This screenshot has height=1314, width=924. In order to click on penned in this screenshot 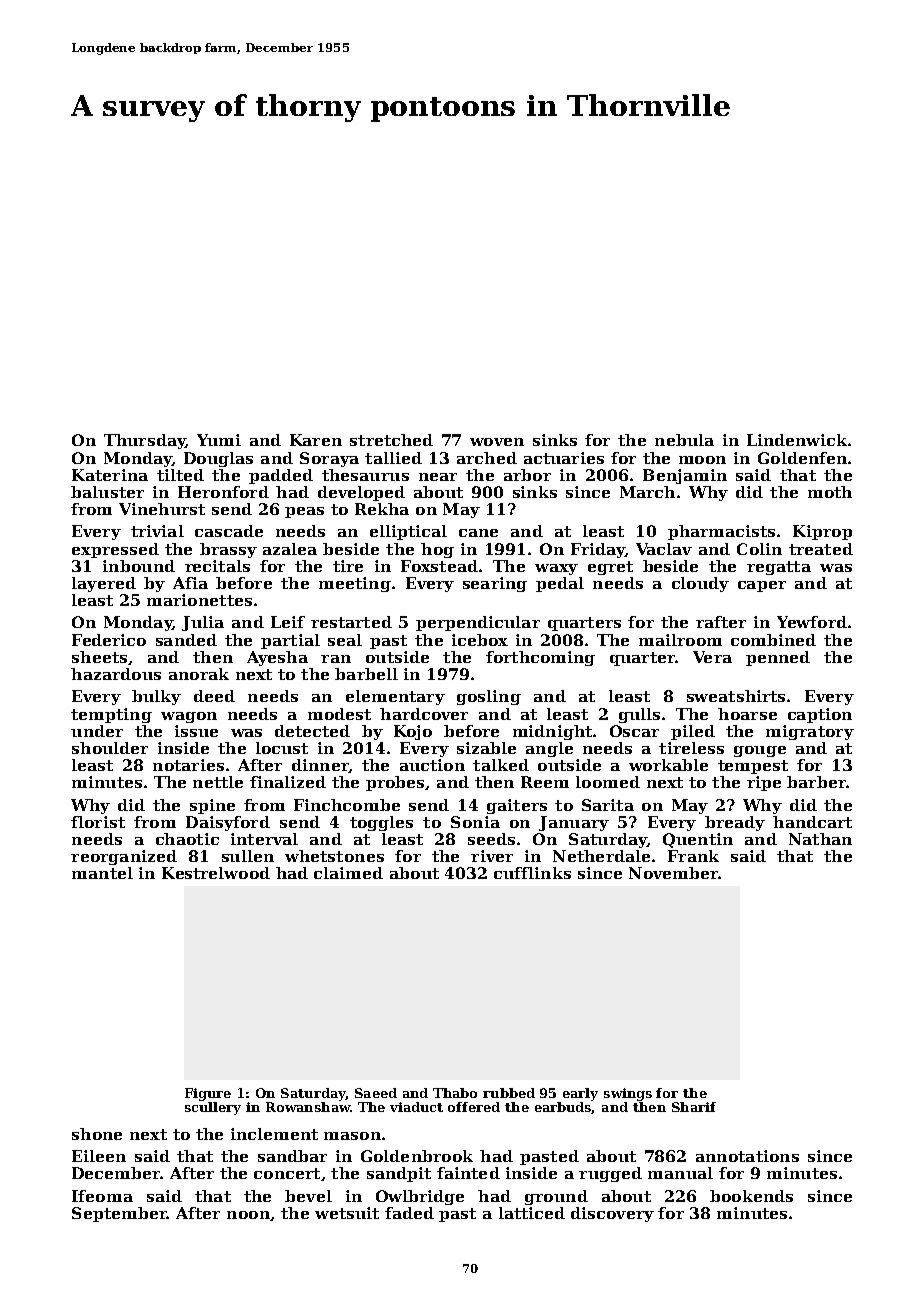, I will do `click(778, 658)`.
